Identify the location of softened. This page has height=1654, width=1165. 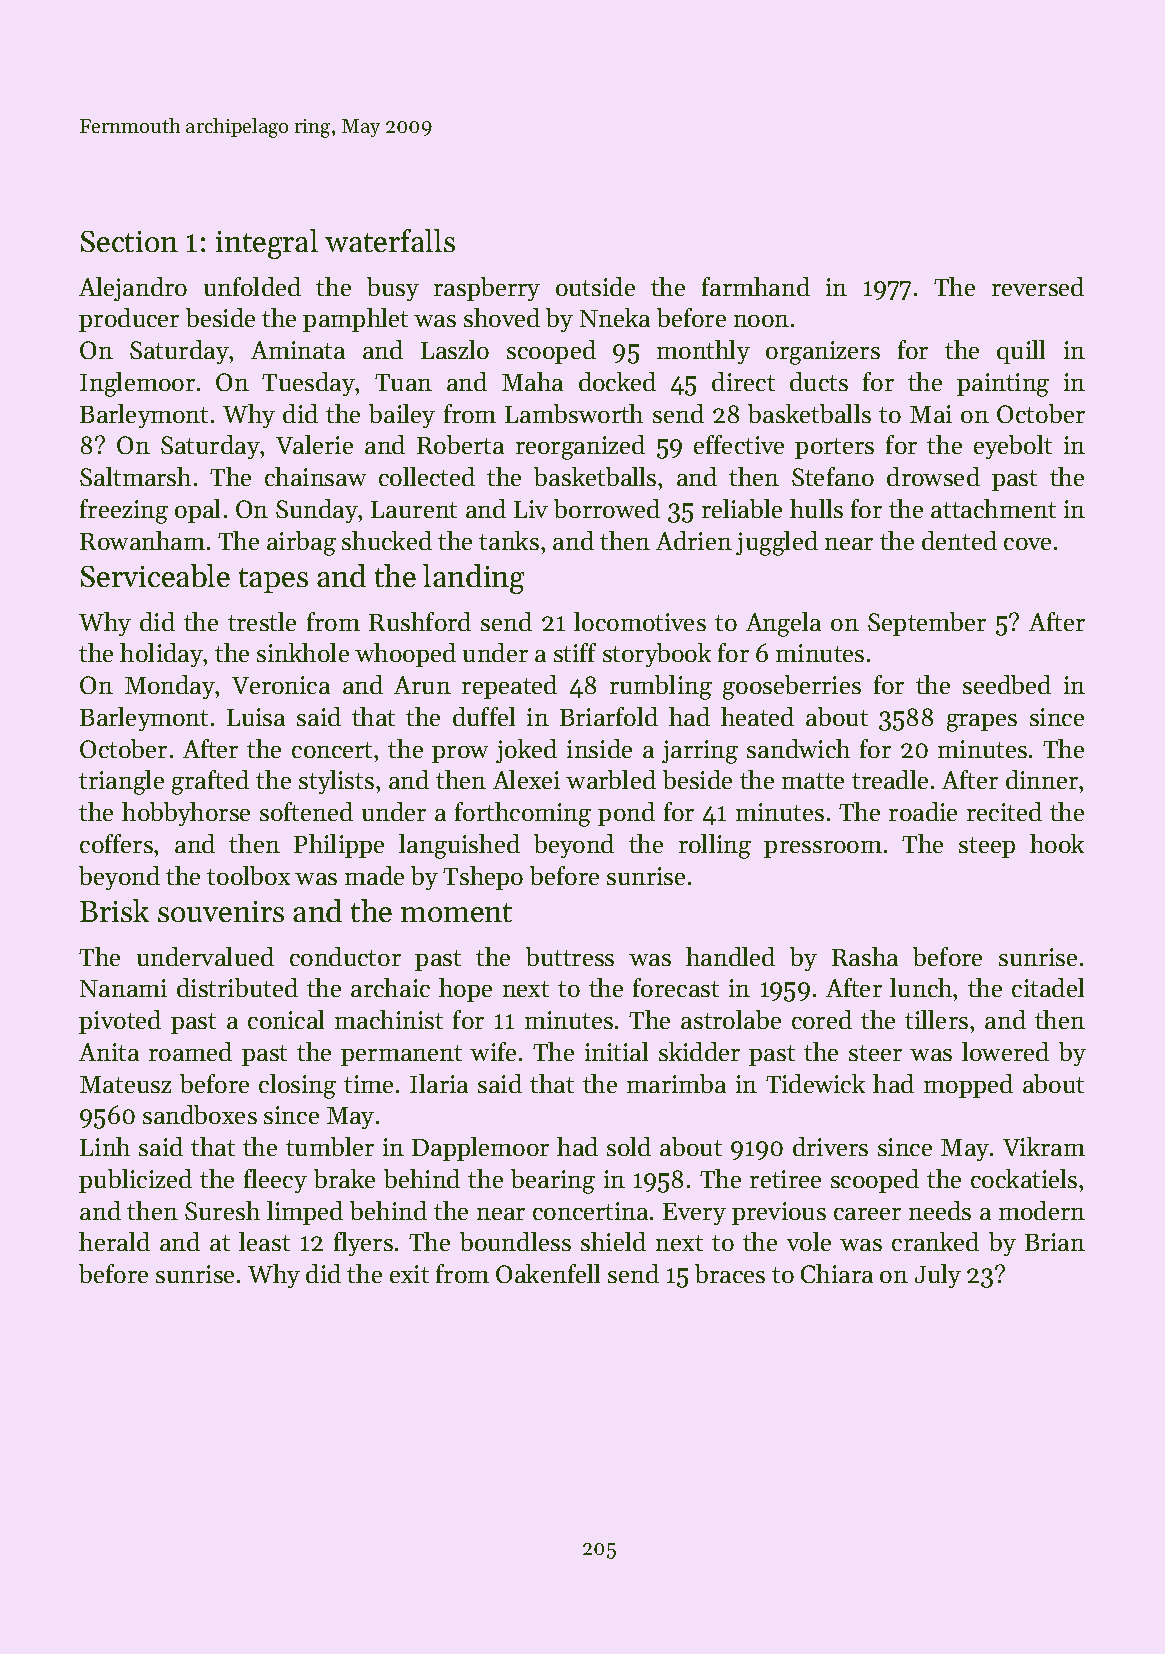
(306, 811).
